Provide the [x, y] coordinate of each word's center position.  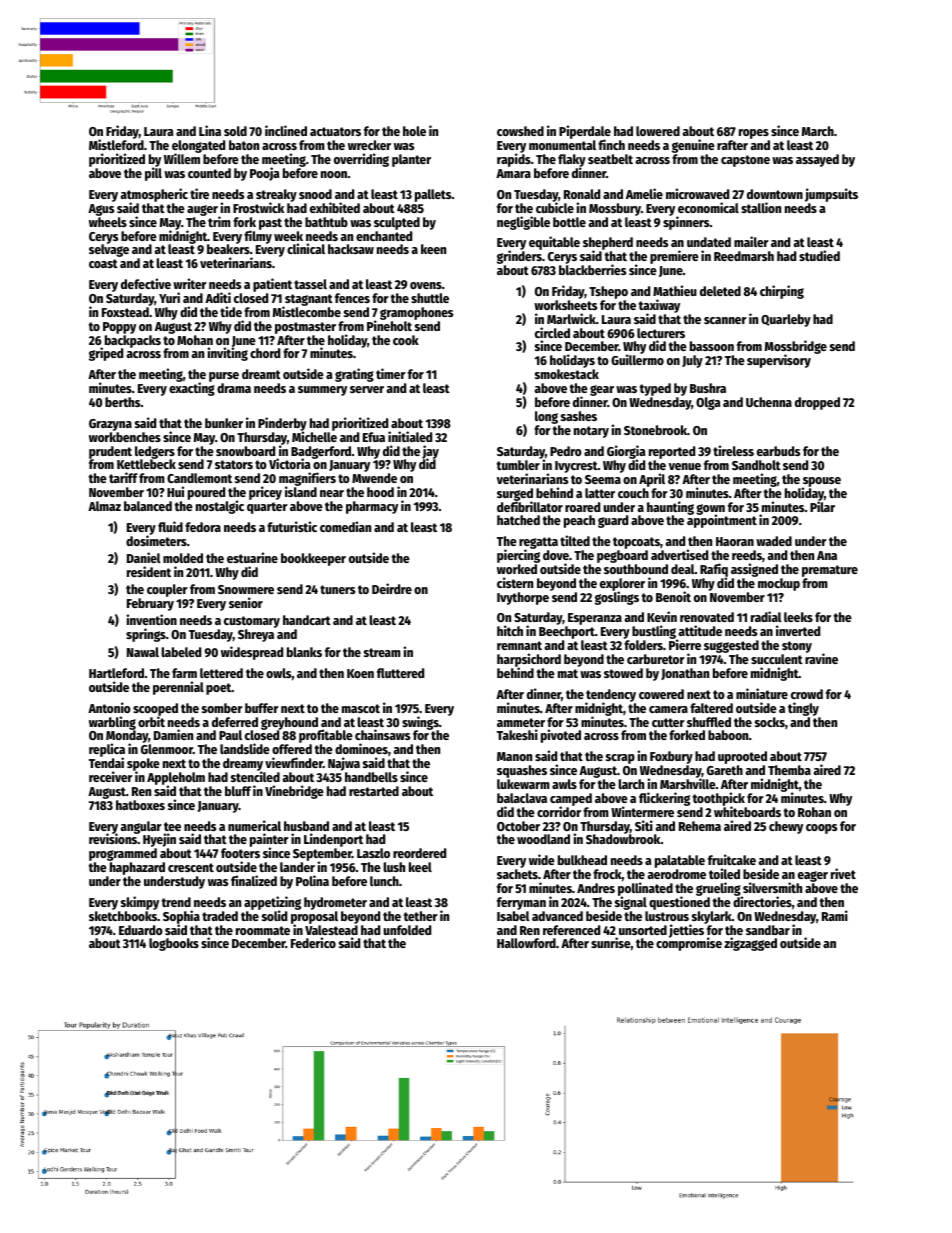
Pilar [822, 506]
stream [382, 652]
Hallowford [526, 943]
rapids [514, 160]
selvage [109, 251]
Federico [313, 942]
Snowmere [246, 589]
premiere [674, 257]
